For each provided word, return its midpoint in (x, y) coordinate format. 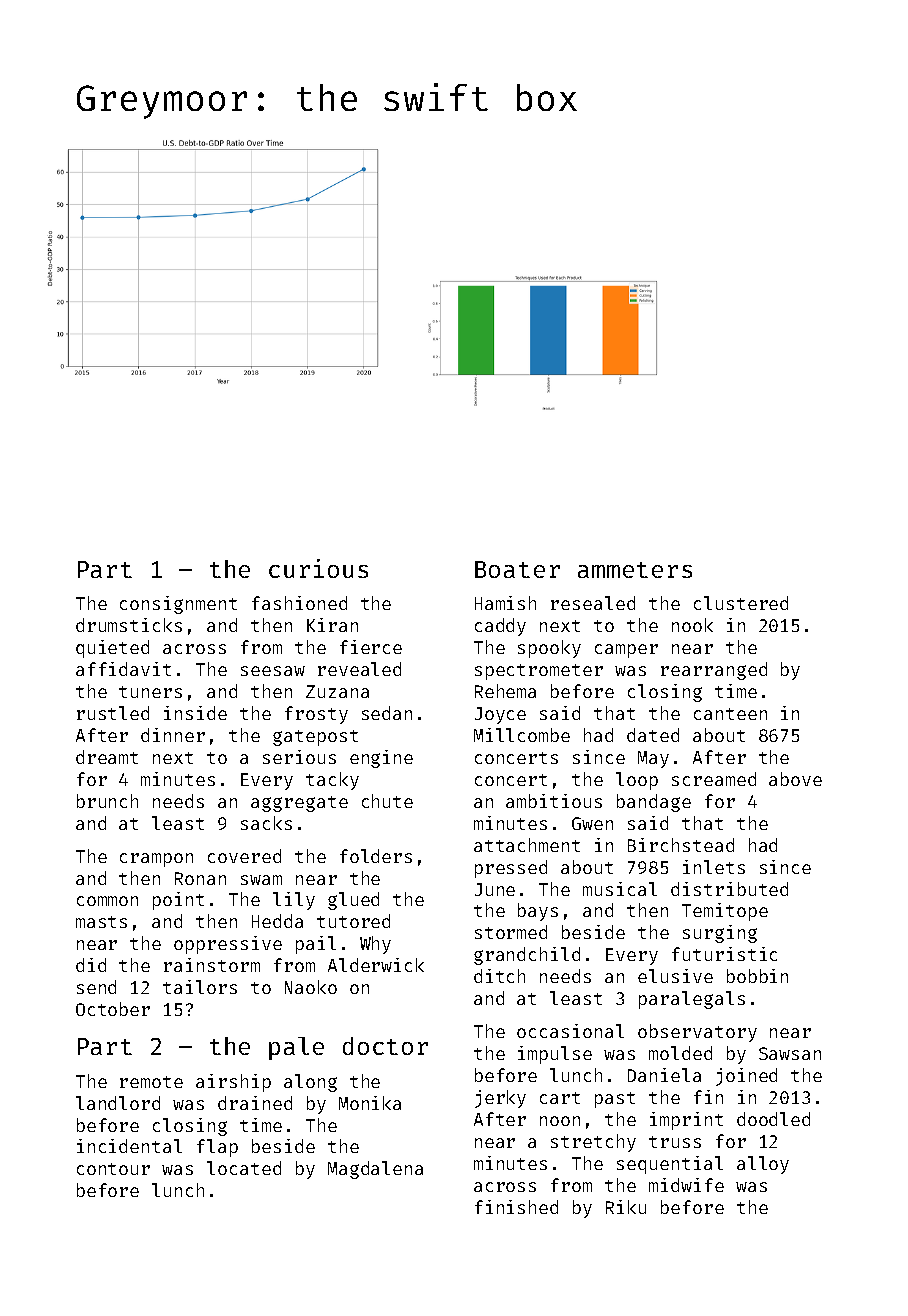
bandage (654, 803)
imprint (686, 1121)
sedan (387, 713)
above (795, 779)
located (244, 1168)
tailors (200, 987)
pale (296, 1048)
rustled (113, 713)
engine (381, 759)
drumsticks (129, 625)
